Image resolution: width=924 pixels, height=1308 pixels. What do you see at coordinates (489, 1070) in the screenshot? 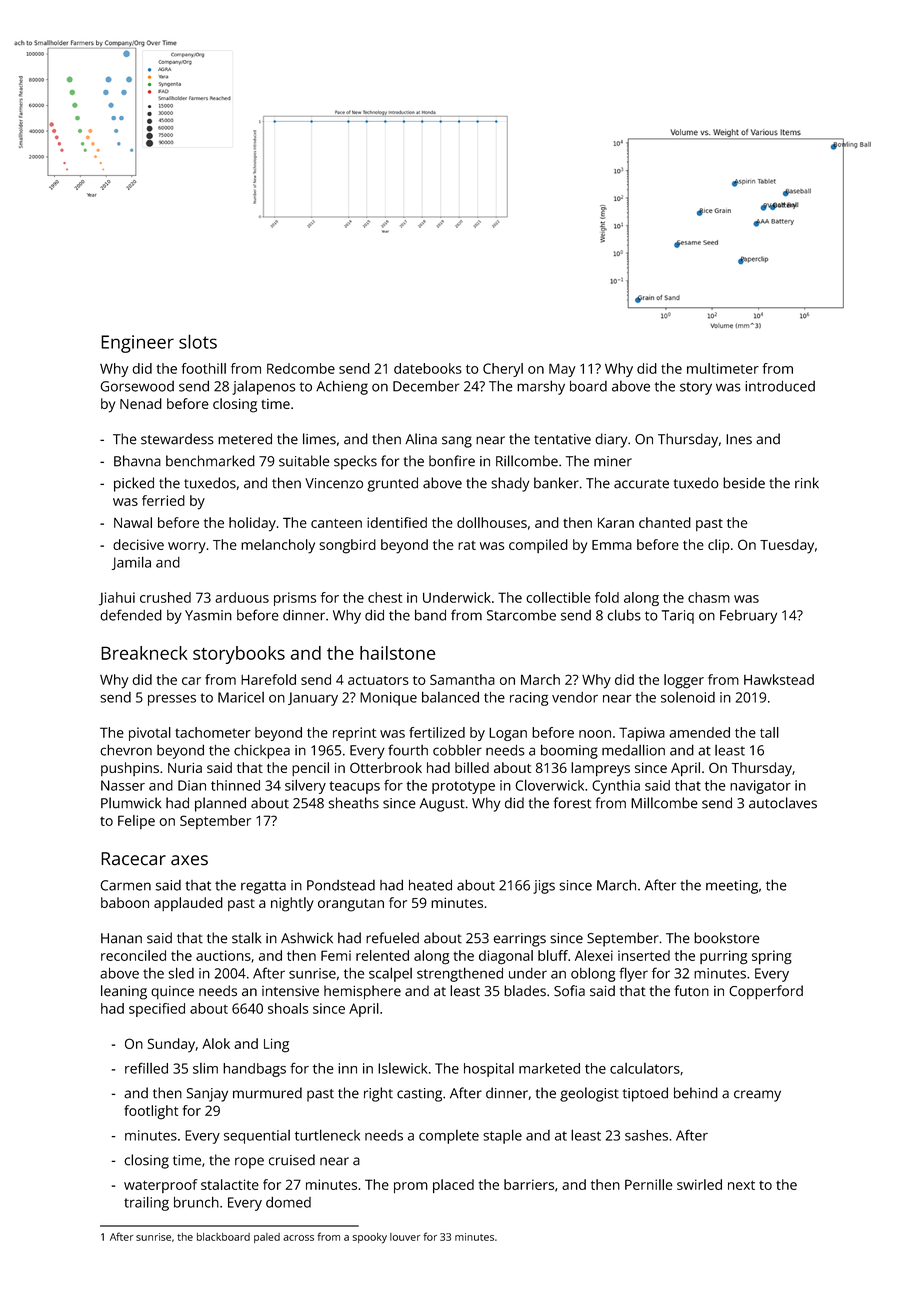
I see `hospital` at bounding box center [489, 1070].
